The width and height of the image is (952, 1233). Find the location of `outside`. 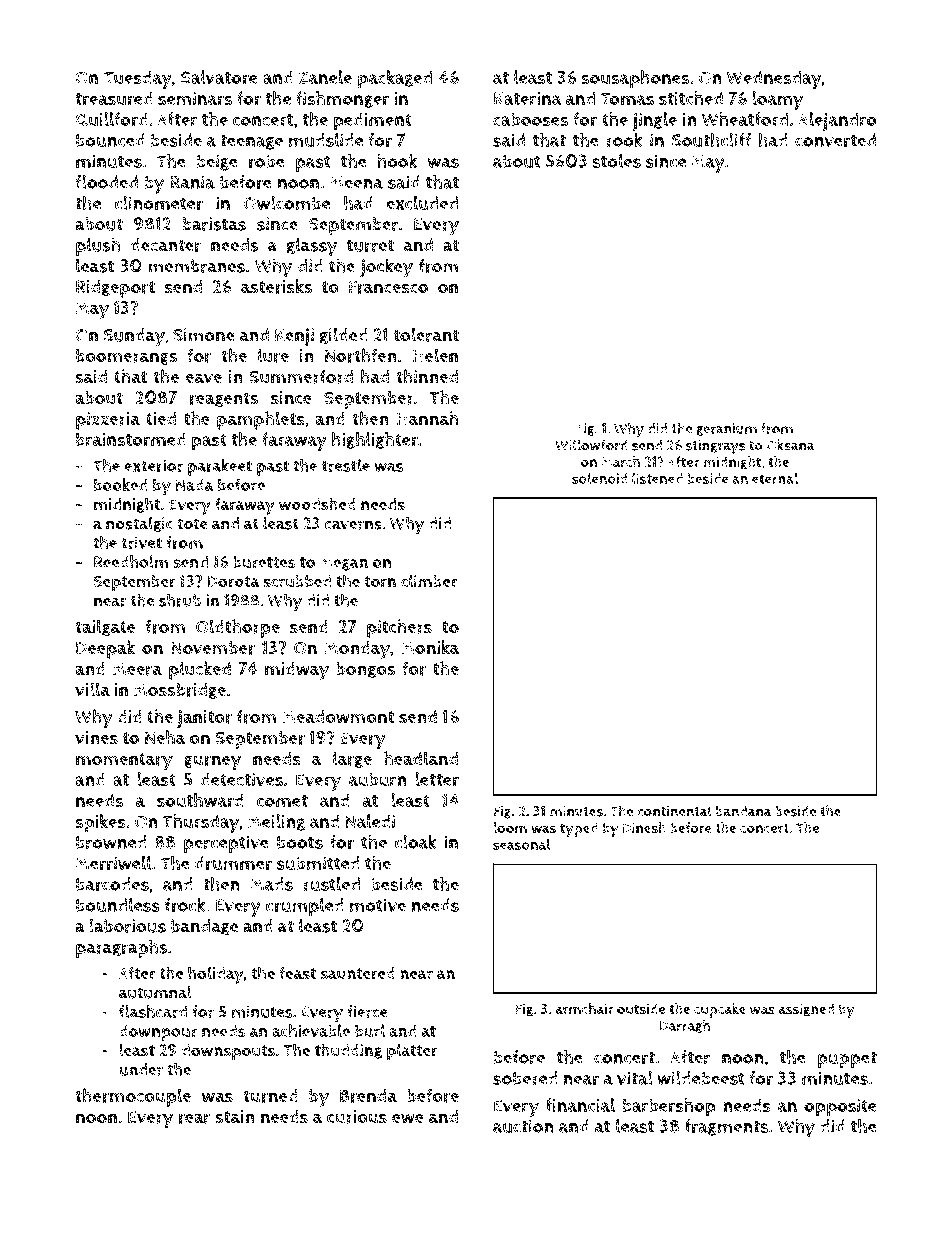

outside is located at coordinates (641, 1009).
